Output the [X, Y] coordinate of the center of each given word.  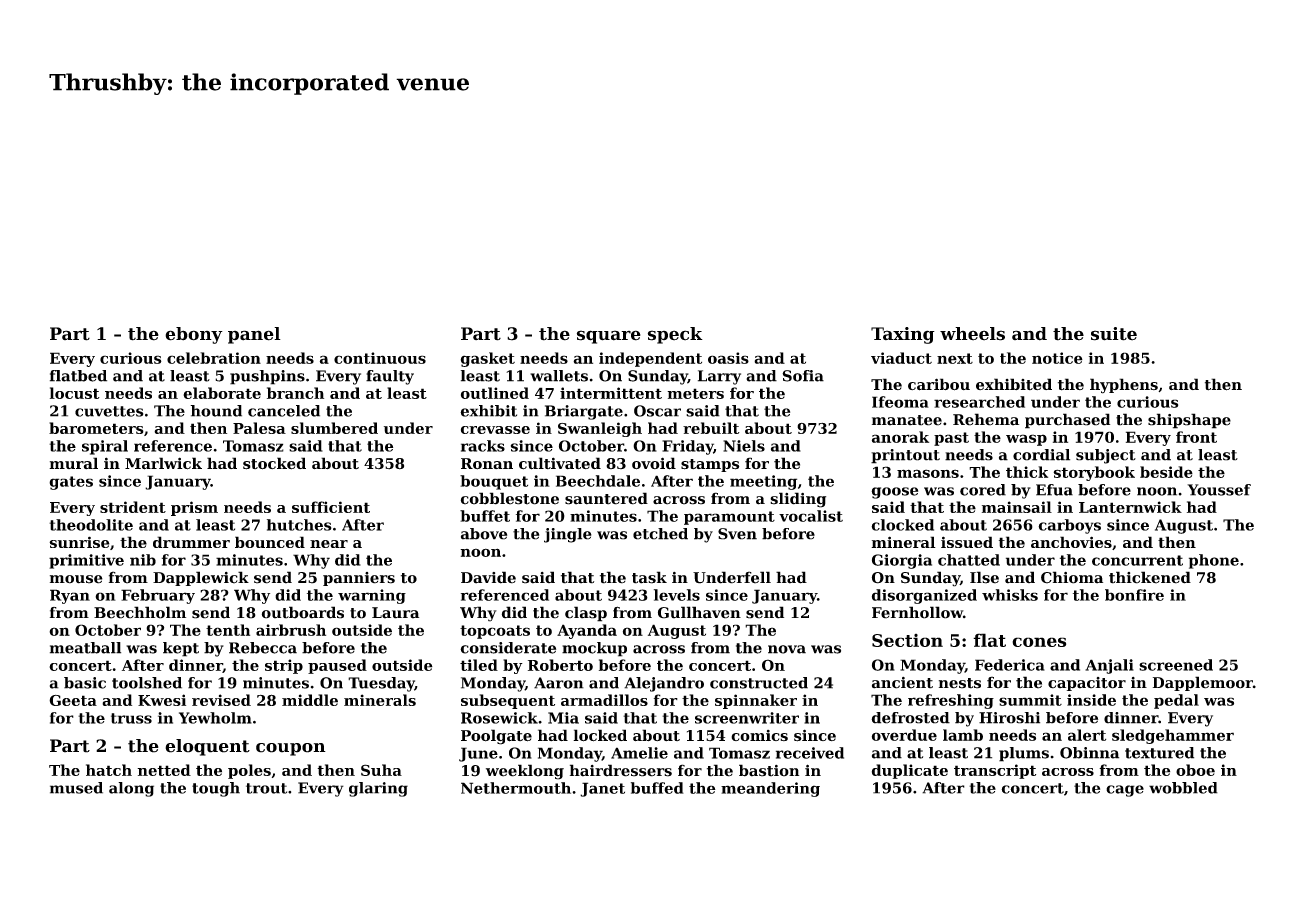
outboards [303, 612]
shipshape [1189, 421]
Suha [381, 770]
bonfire [1134, 595]
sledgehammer [1173, 736]
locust [75, 393]
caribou [939, 384]
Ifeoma [900, 402]
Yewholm [215, 718]
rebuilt [711, 428]
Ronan [487, 464]
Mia [563, 718]
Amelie [639, 753]
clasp [586, 614]
